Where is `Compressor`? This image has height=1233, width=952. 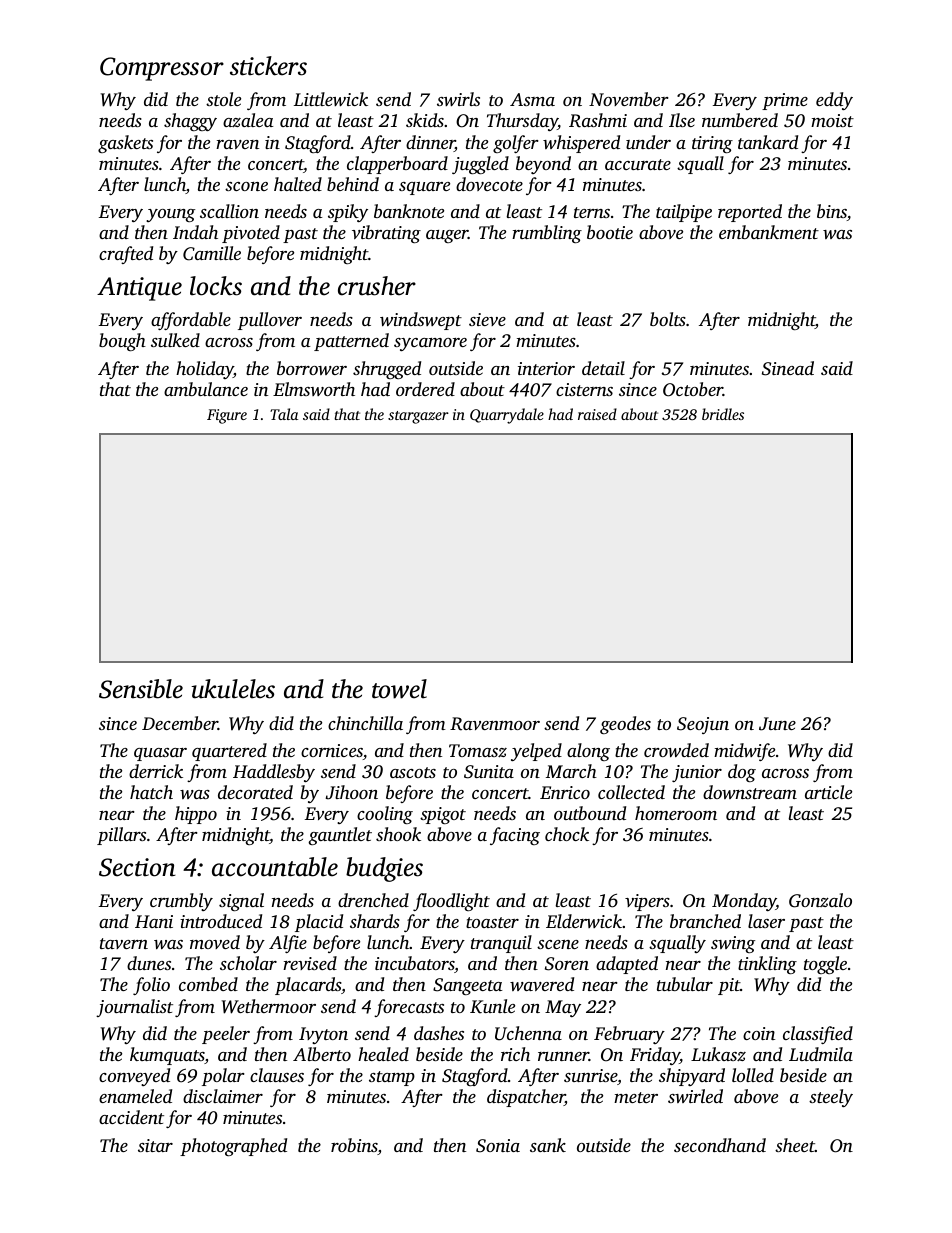
Compressor is located at coordinates (162, 69).
